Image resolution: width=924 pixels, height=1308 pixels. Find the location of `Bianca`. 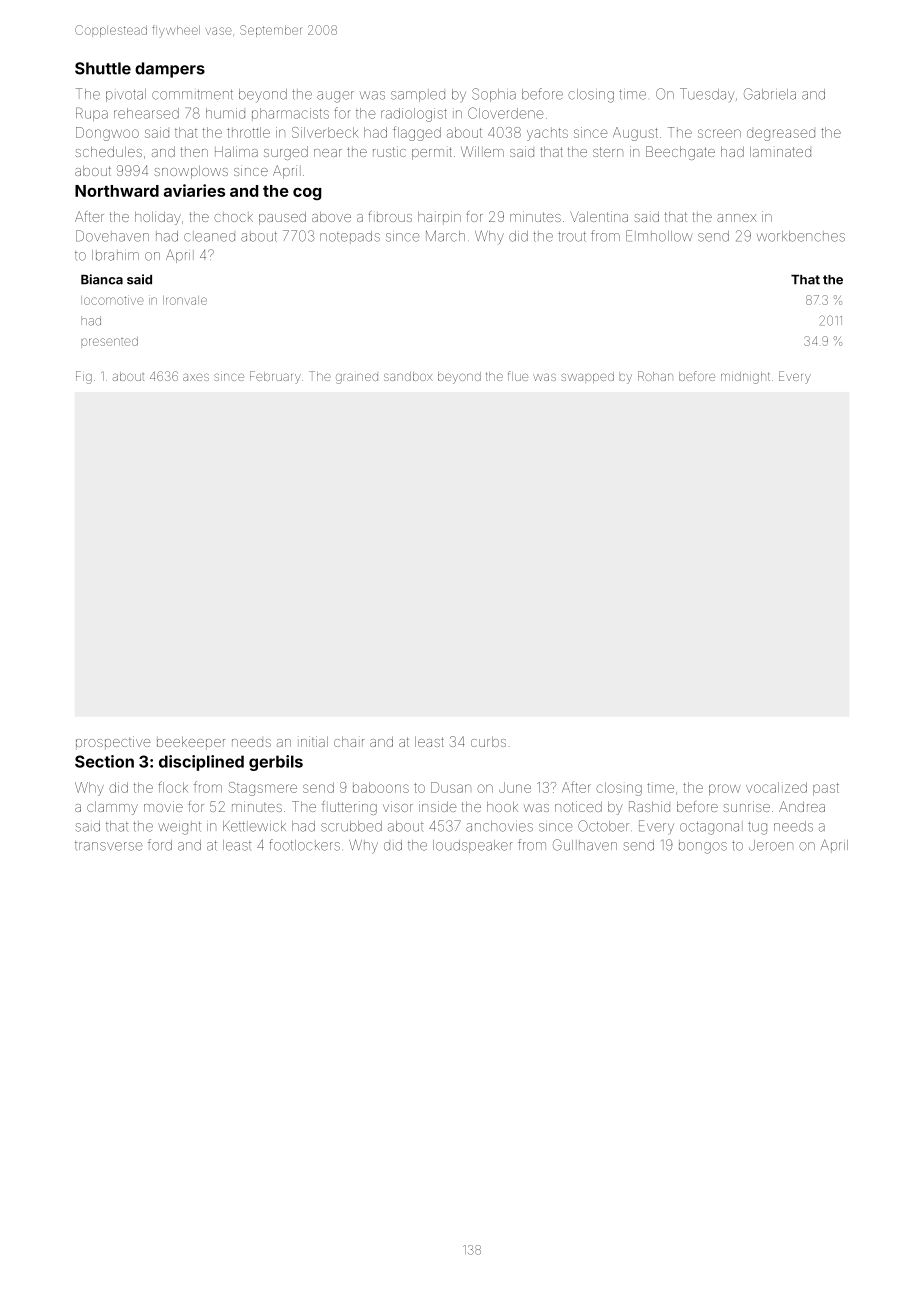

Bianca is located at coordinates (102, 279).
